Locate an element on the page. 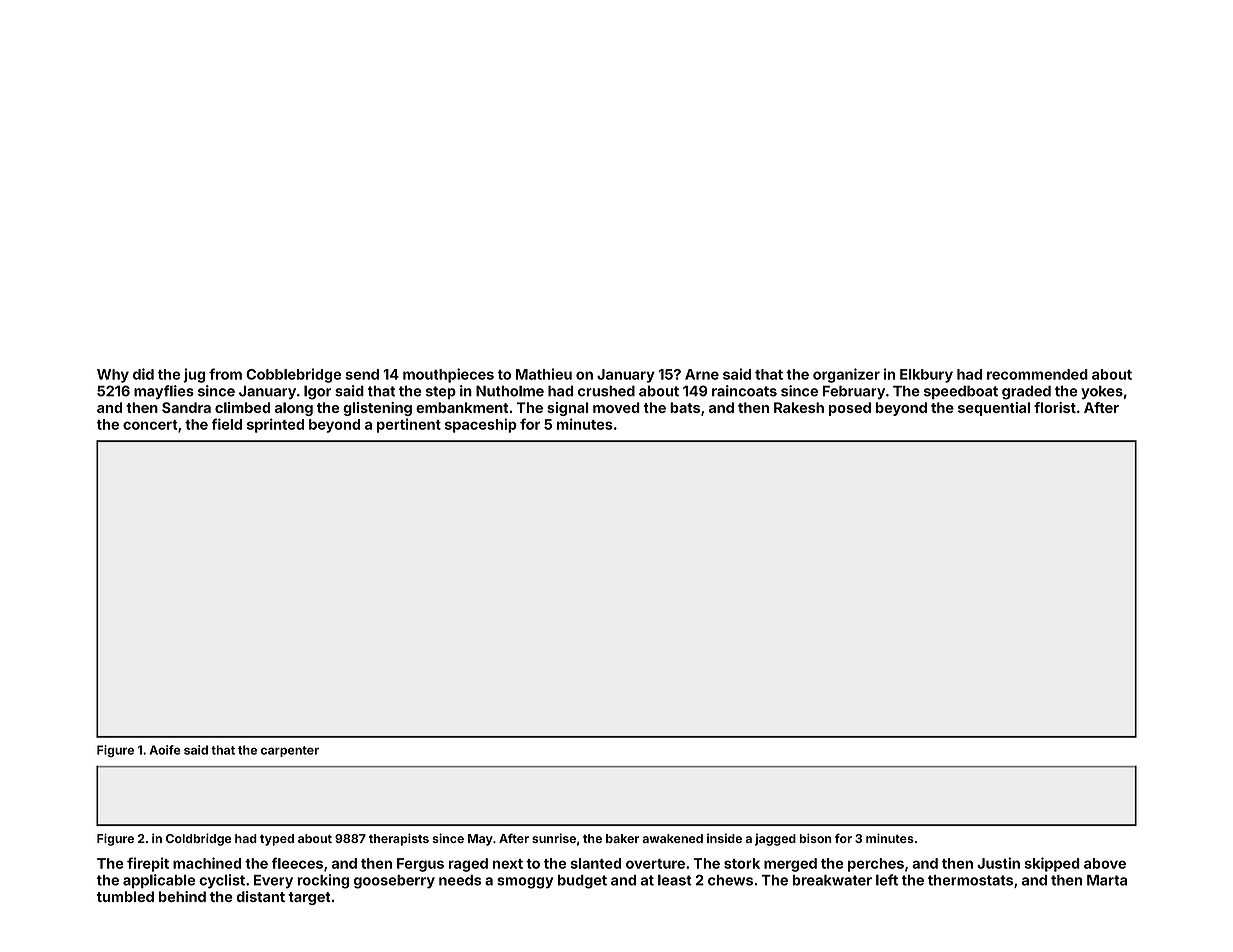 The image size is (1233, 952). Aoife is located at coordinates (165, 750).
